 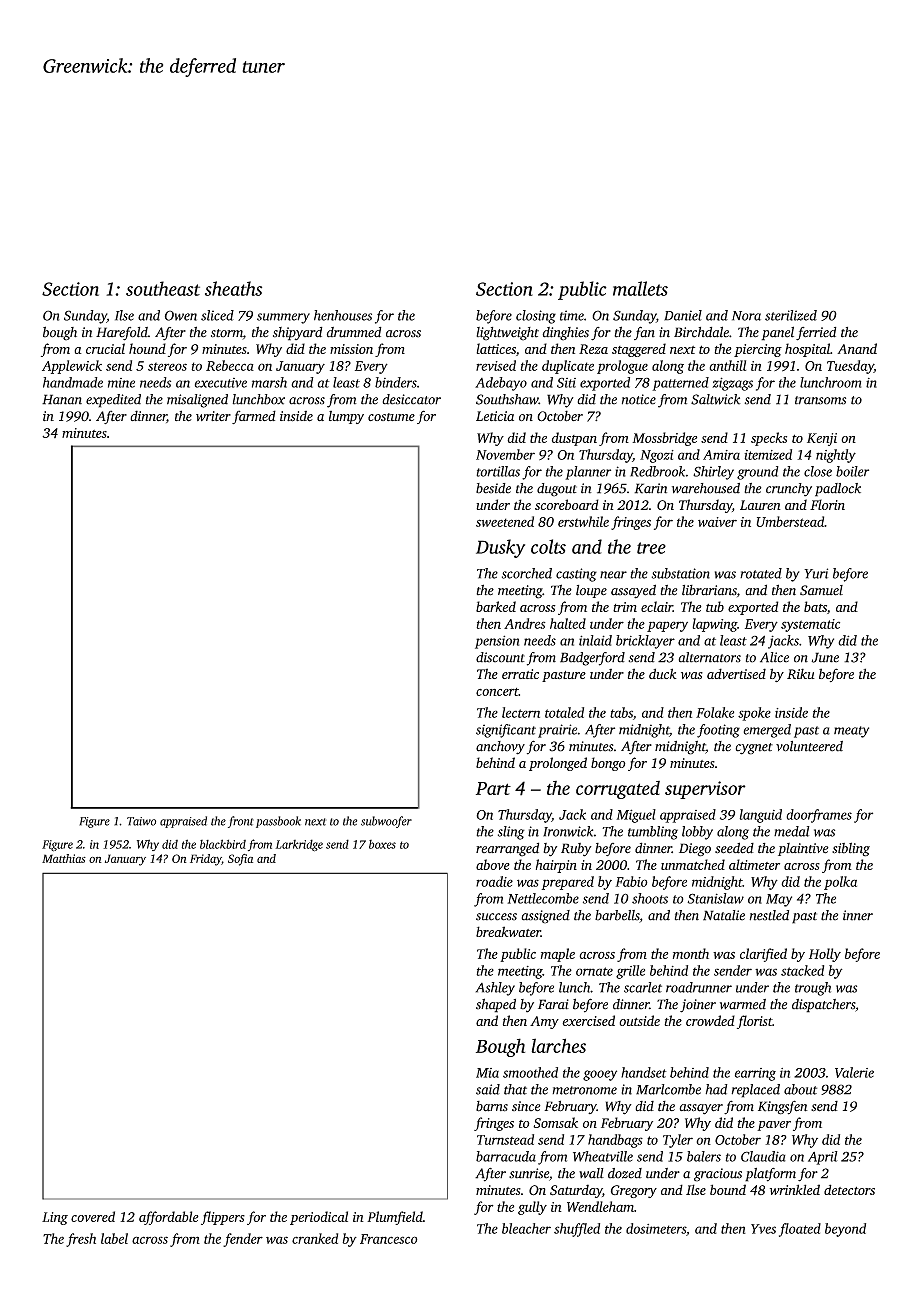 I want to click on polka, so click(x=840, y=883).
